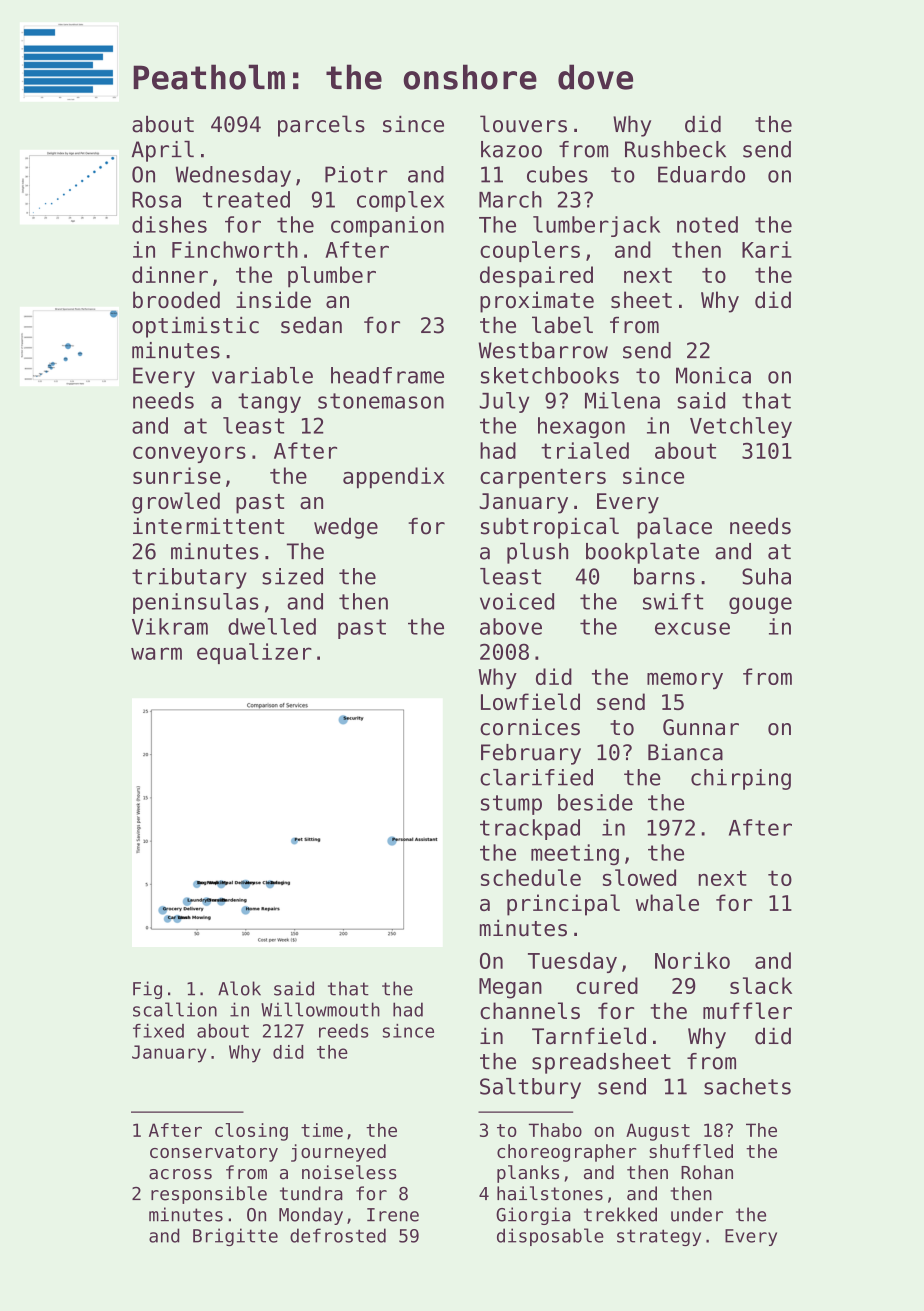 The height and width of the screenshot is (1311, 924). I want to click on dwelled, so click(272, 626).
